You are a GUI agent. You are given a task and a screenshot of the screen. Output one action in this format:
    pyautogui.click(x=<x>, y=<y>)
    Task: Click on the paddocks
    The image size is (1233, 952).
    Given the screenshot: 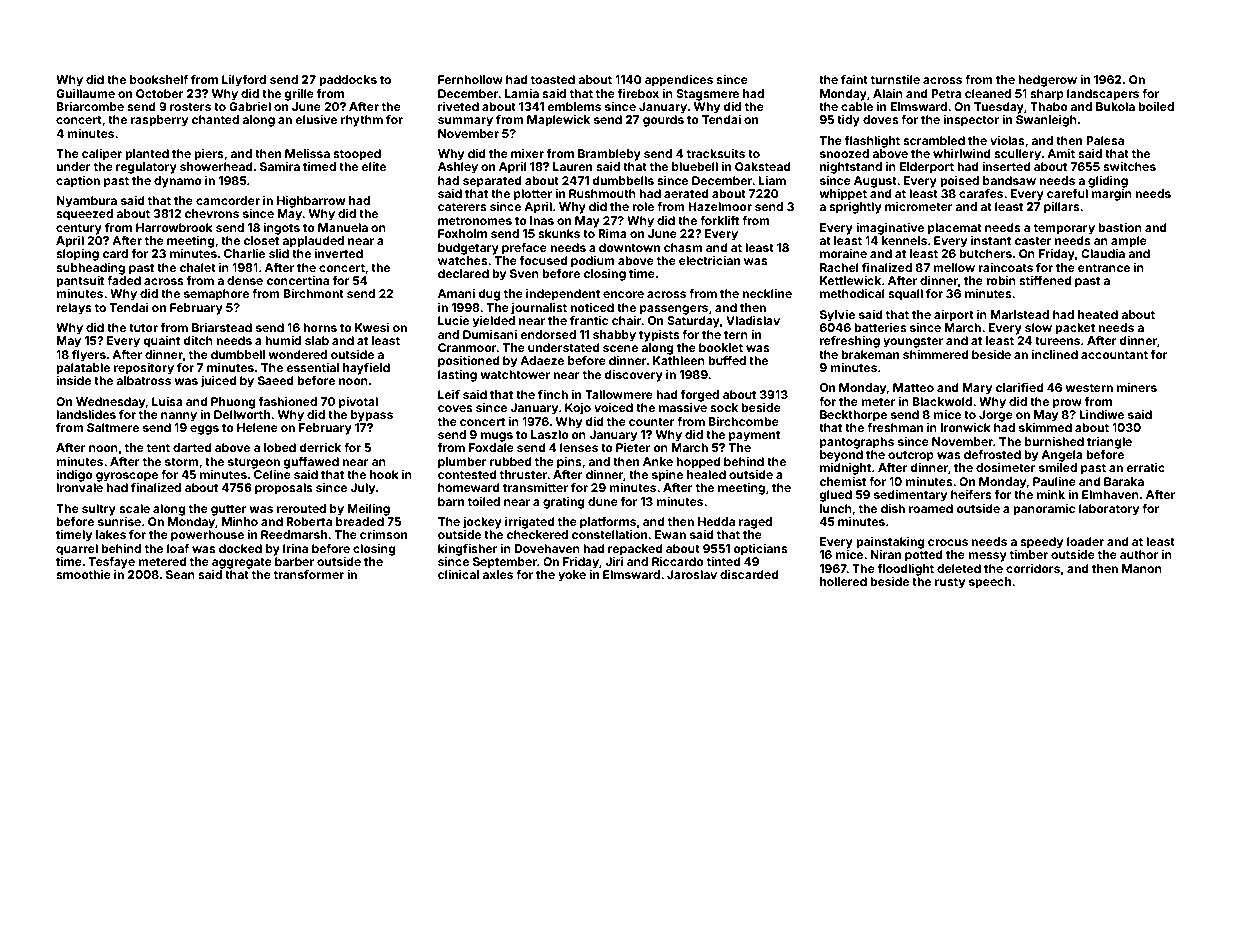 What is the action you would take?
    pyautogui.click(x=348, y=81)
